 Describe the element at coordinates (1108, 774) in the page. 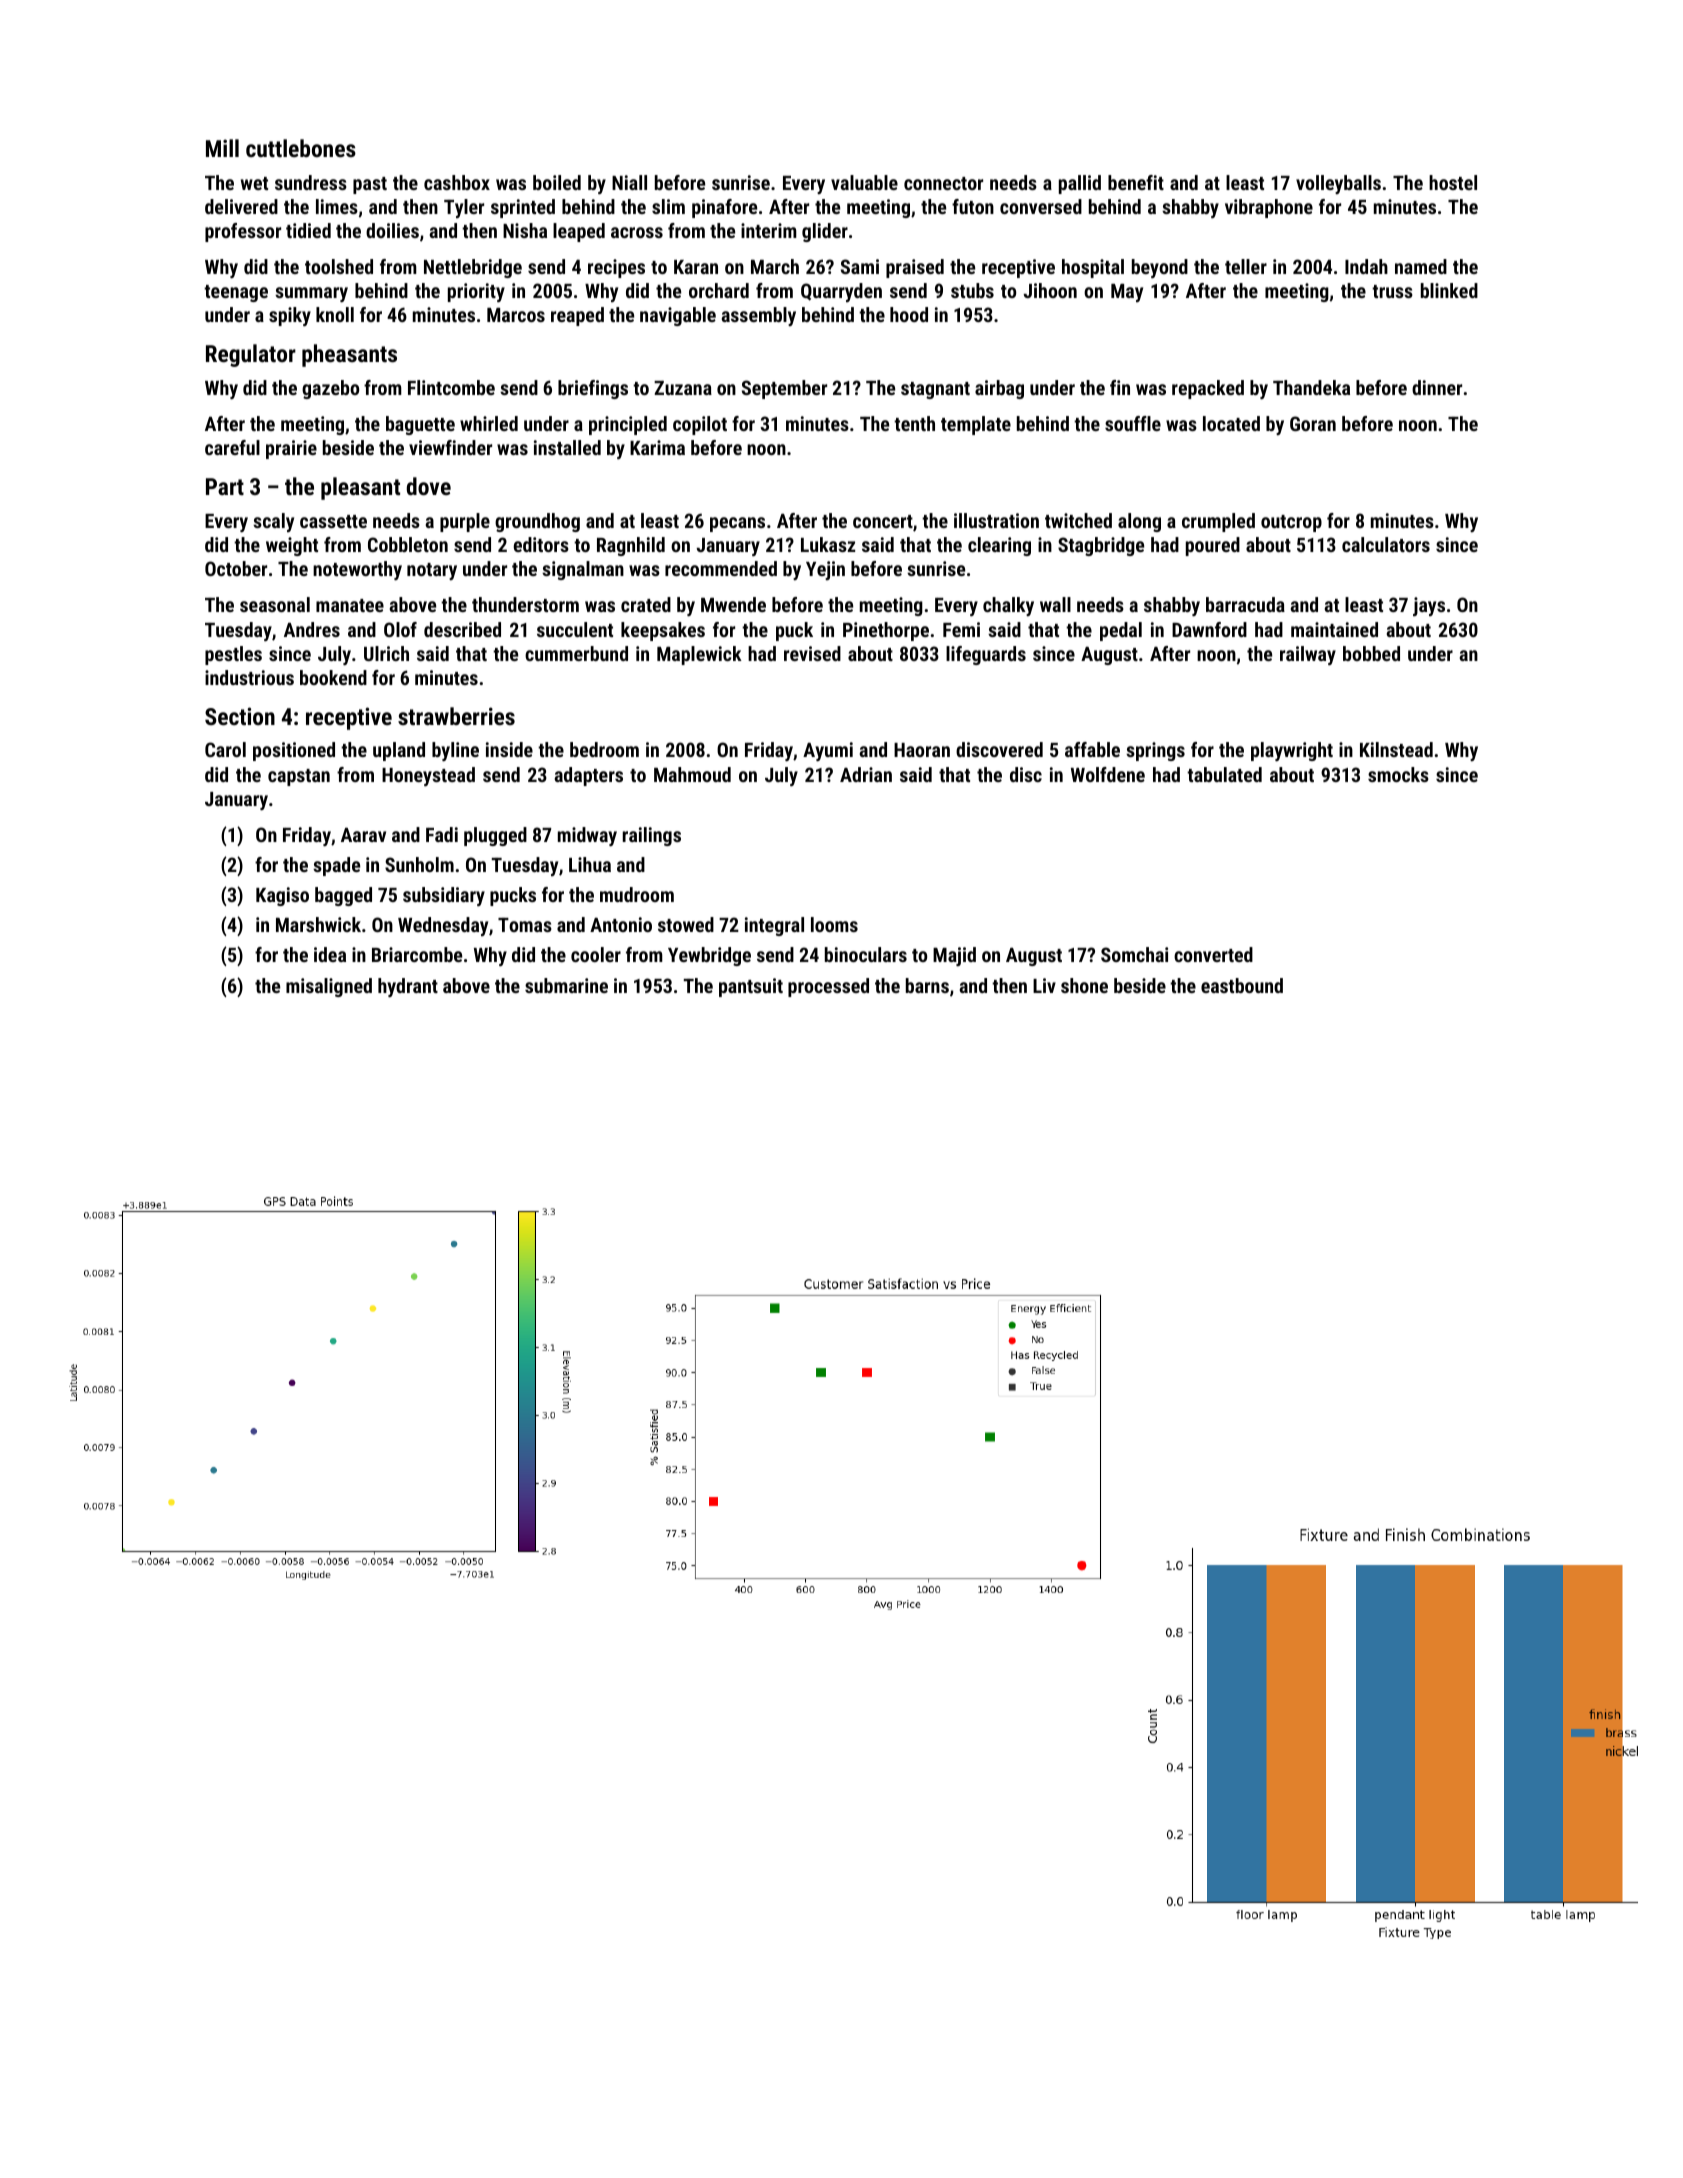

I see `Wolfdene` at that location.
